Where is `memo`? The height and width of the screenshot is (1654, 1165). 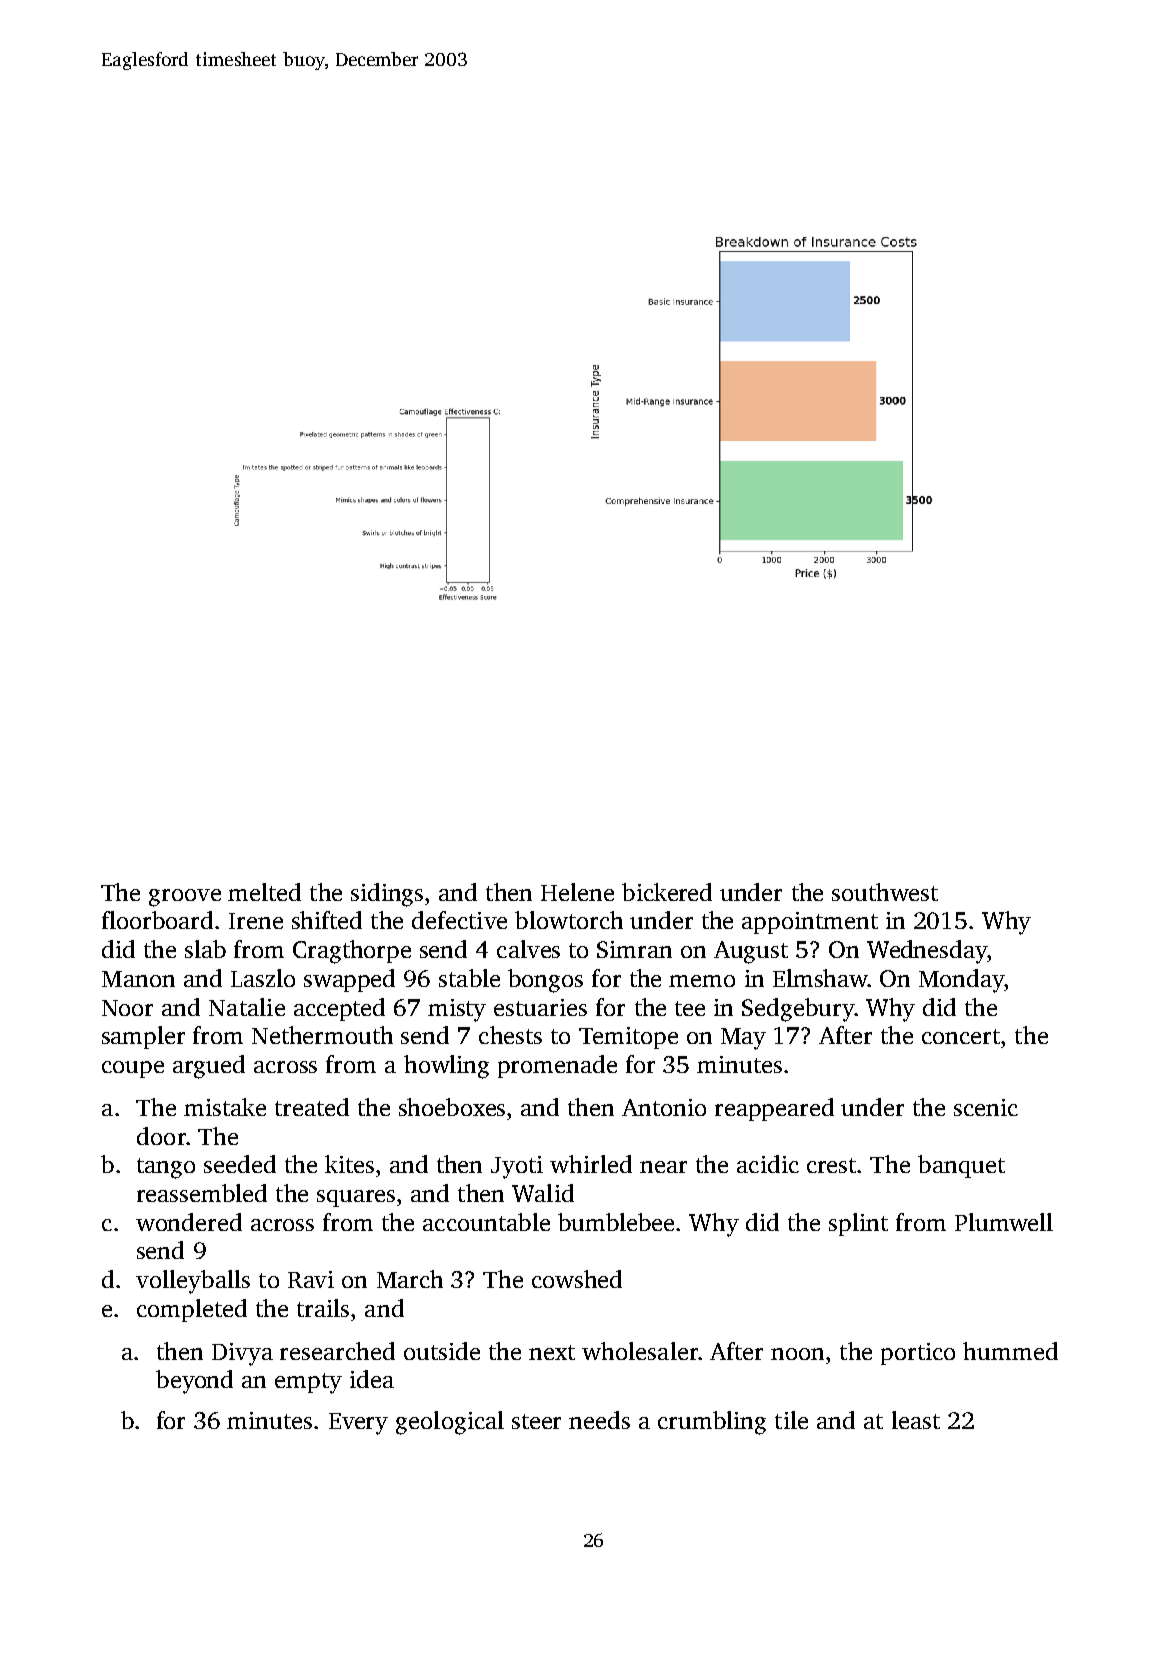
memo is located at coordinates (702, 981).
